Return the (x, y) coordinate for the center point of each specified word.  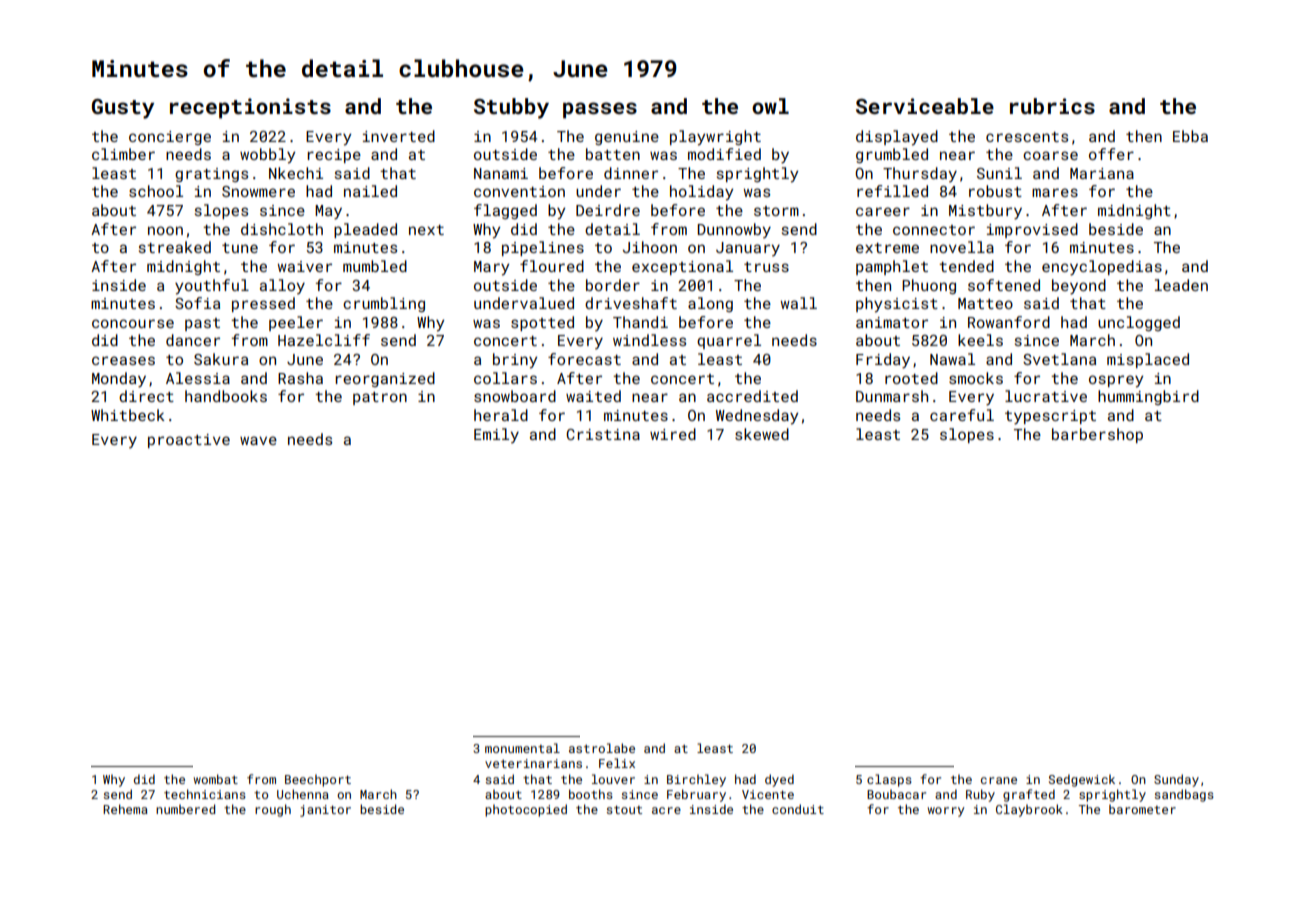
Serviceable (925, 106)
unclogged (1139, 323)
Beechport (318, 780)
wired (673, 434)
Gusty (123, 109)
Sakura (221, 359)
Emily (496, 435)
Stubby (511, 108)
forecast (584, 359)
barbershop (1097, 435)
